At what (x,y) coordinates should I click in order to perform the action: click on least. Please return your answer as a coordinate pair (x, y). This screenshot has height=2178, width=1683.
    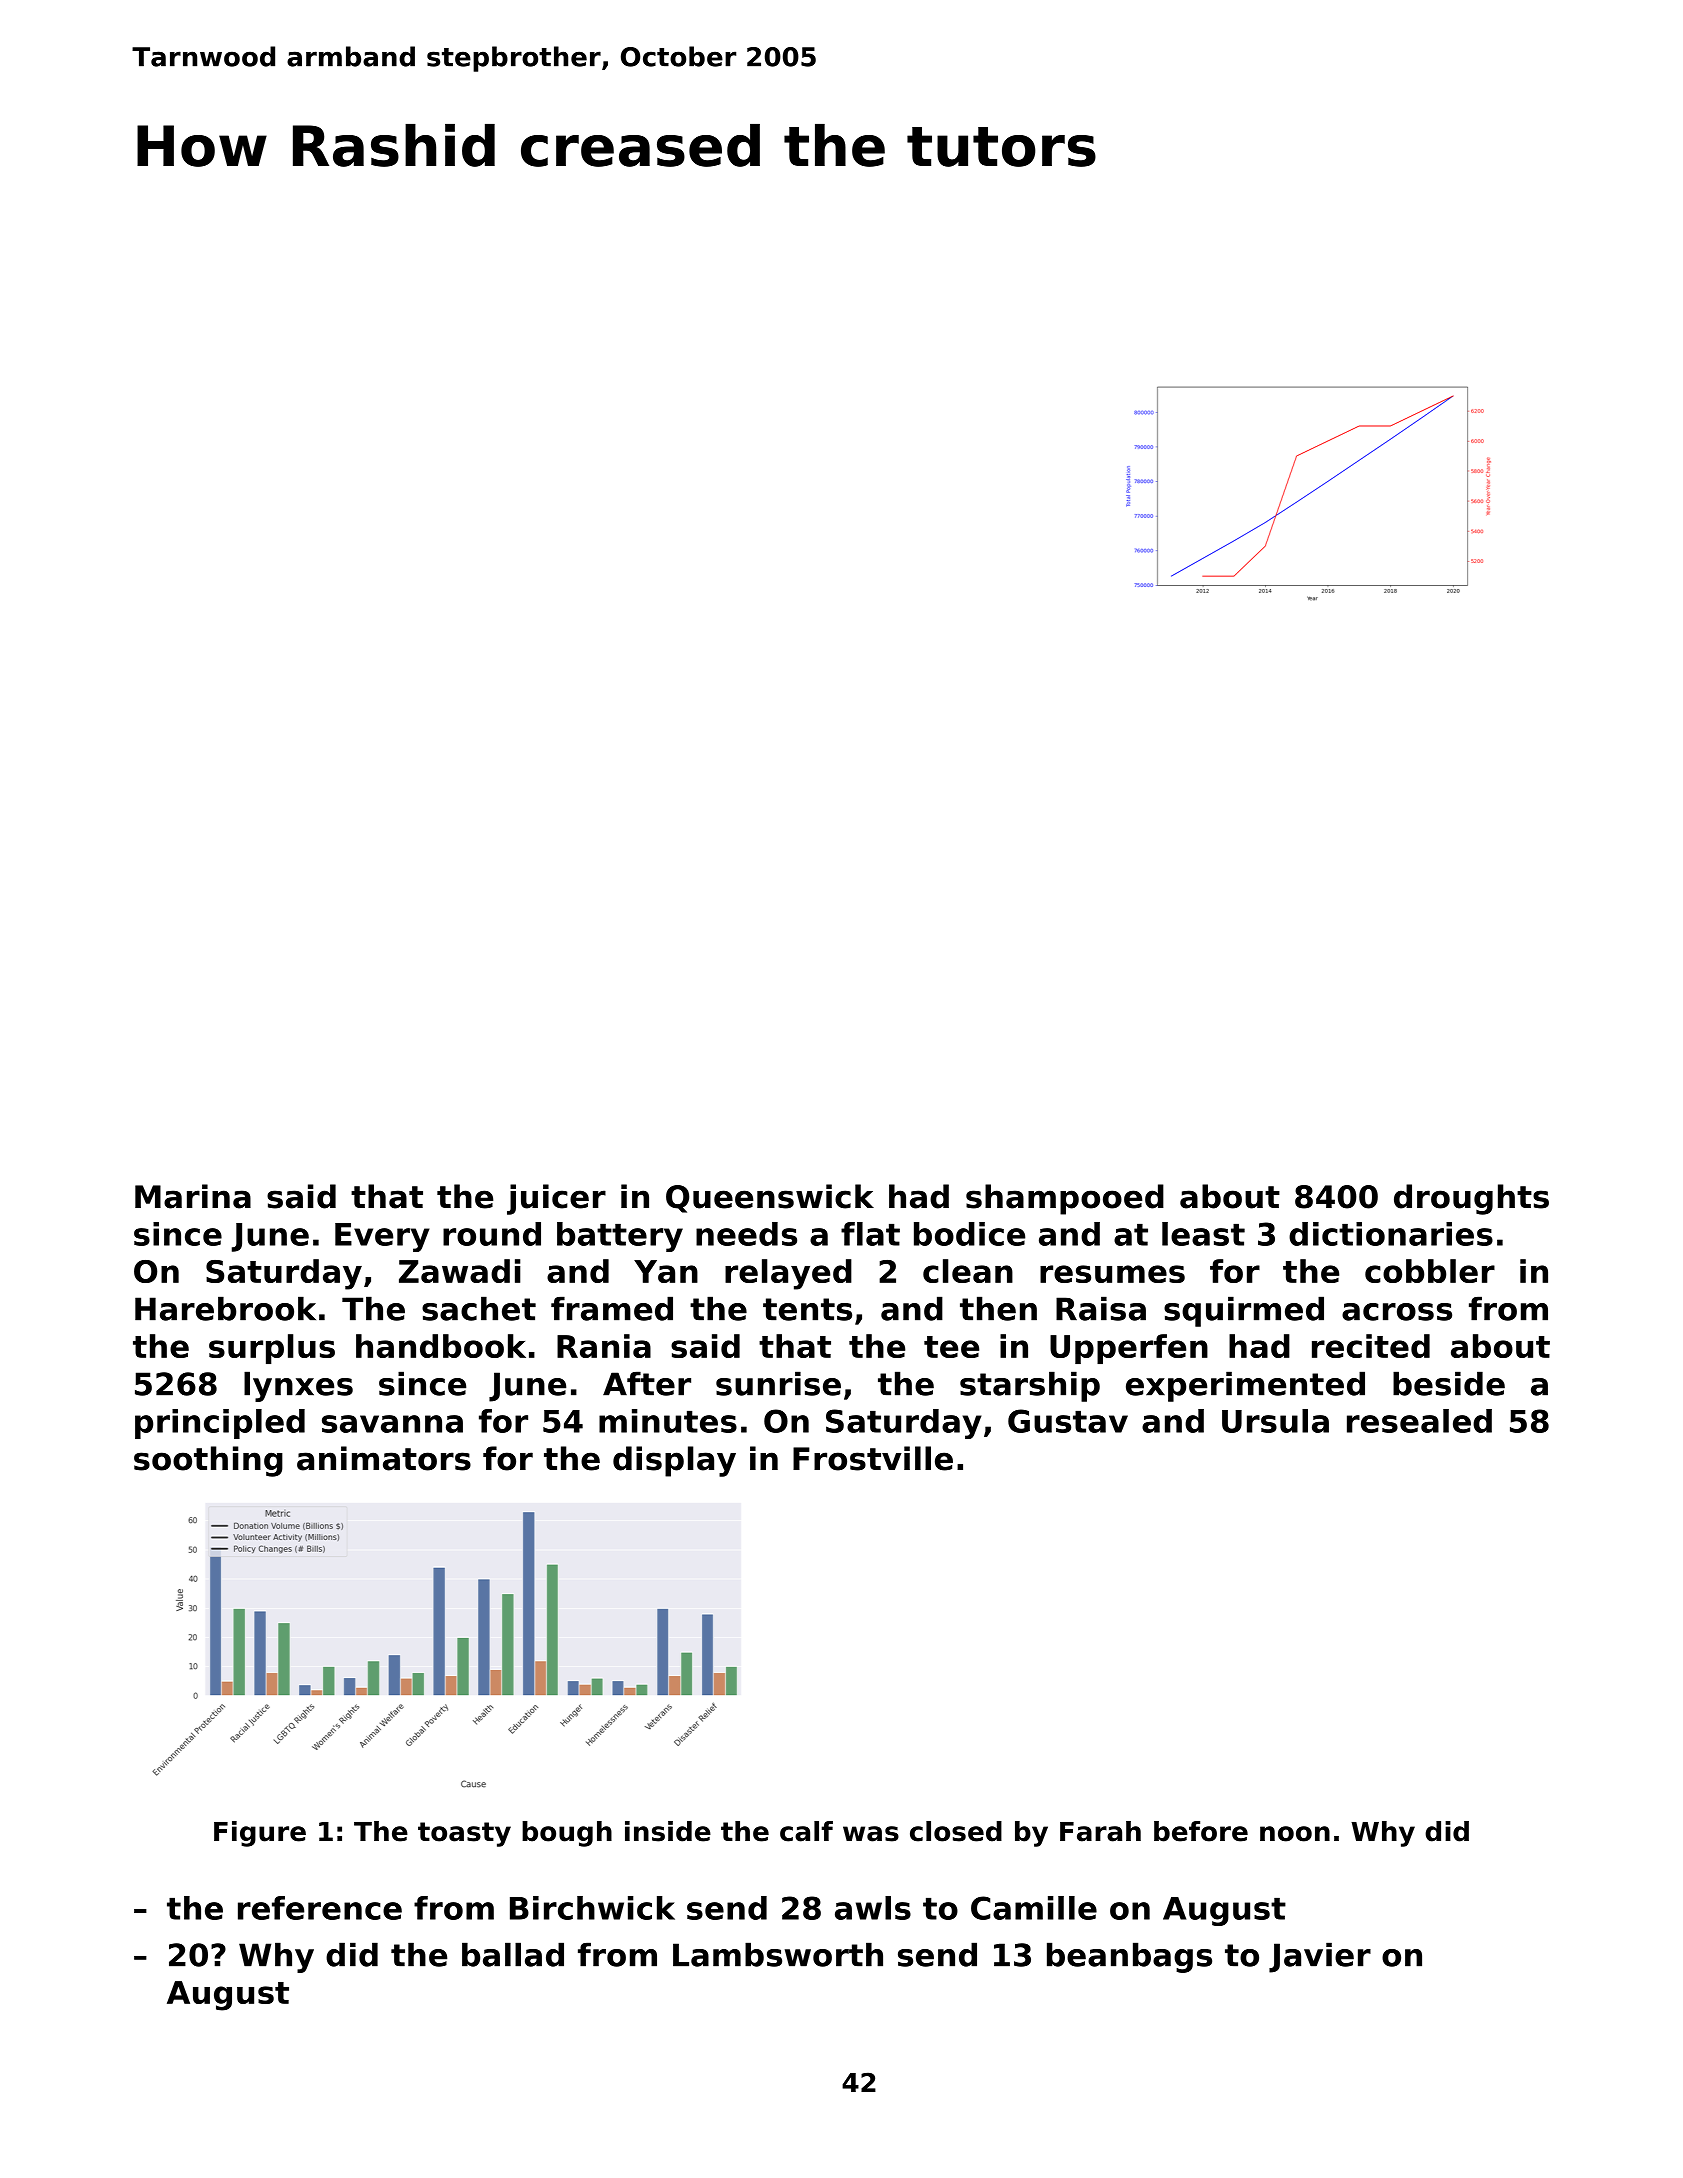
    Looking at the image, I should click on (1203, 1234).
